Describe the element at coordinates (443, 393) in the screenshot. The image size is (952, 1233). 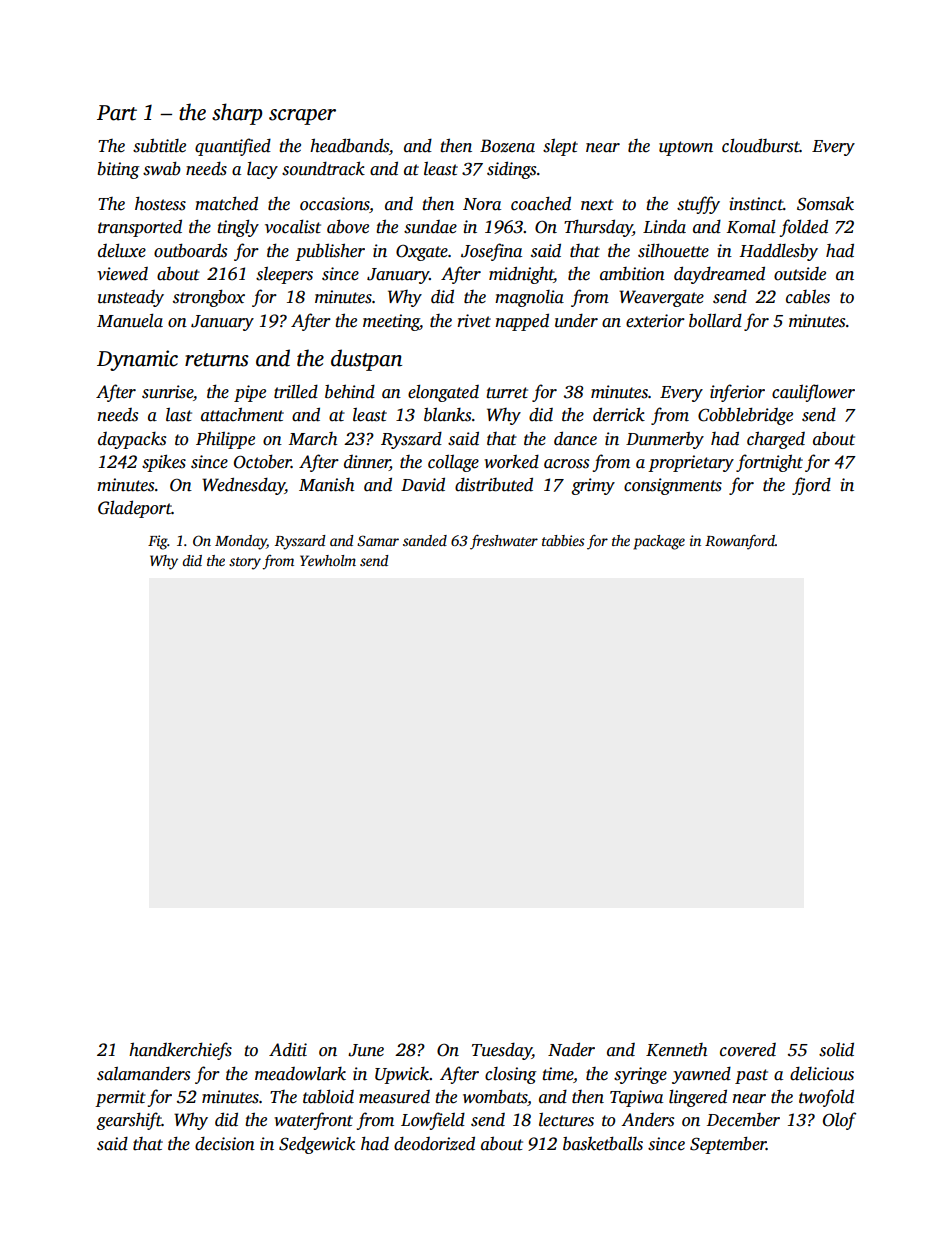
I see `elongated` at that location.
